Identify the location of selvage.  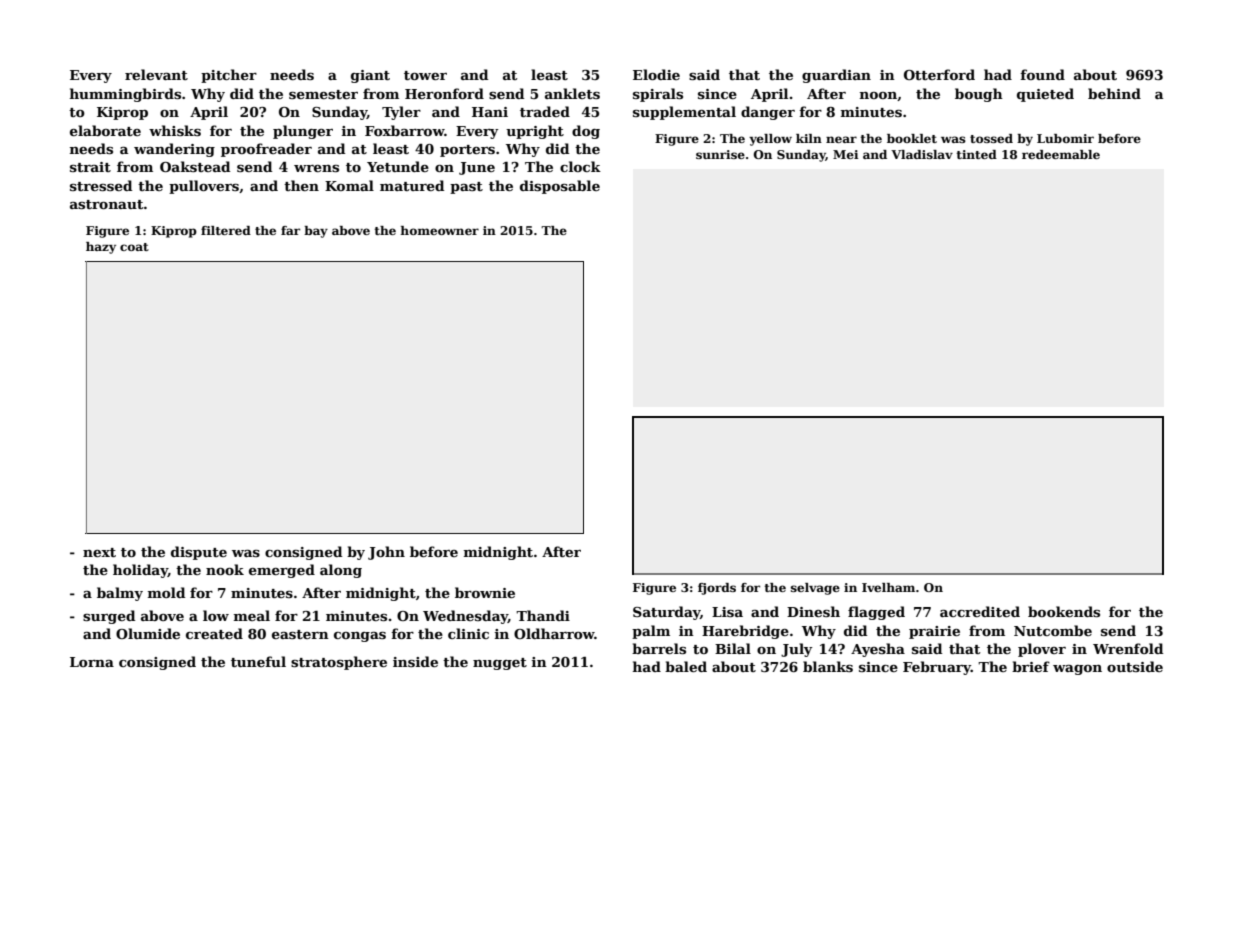
(815, 589).
